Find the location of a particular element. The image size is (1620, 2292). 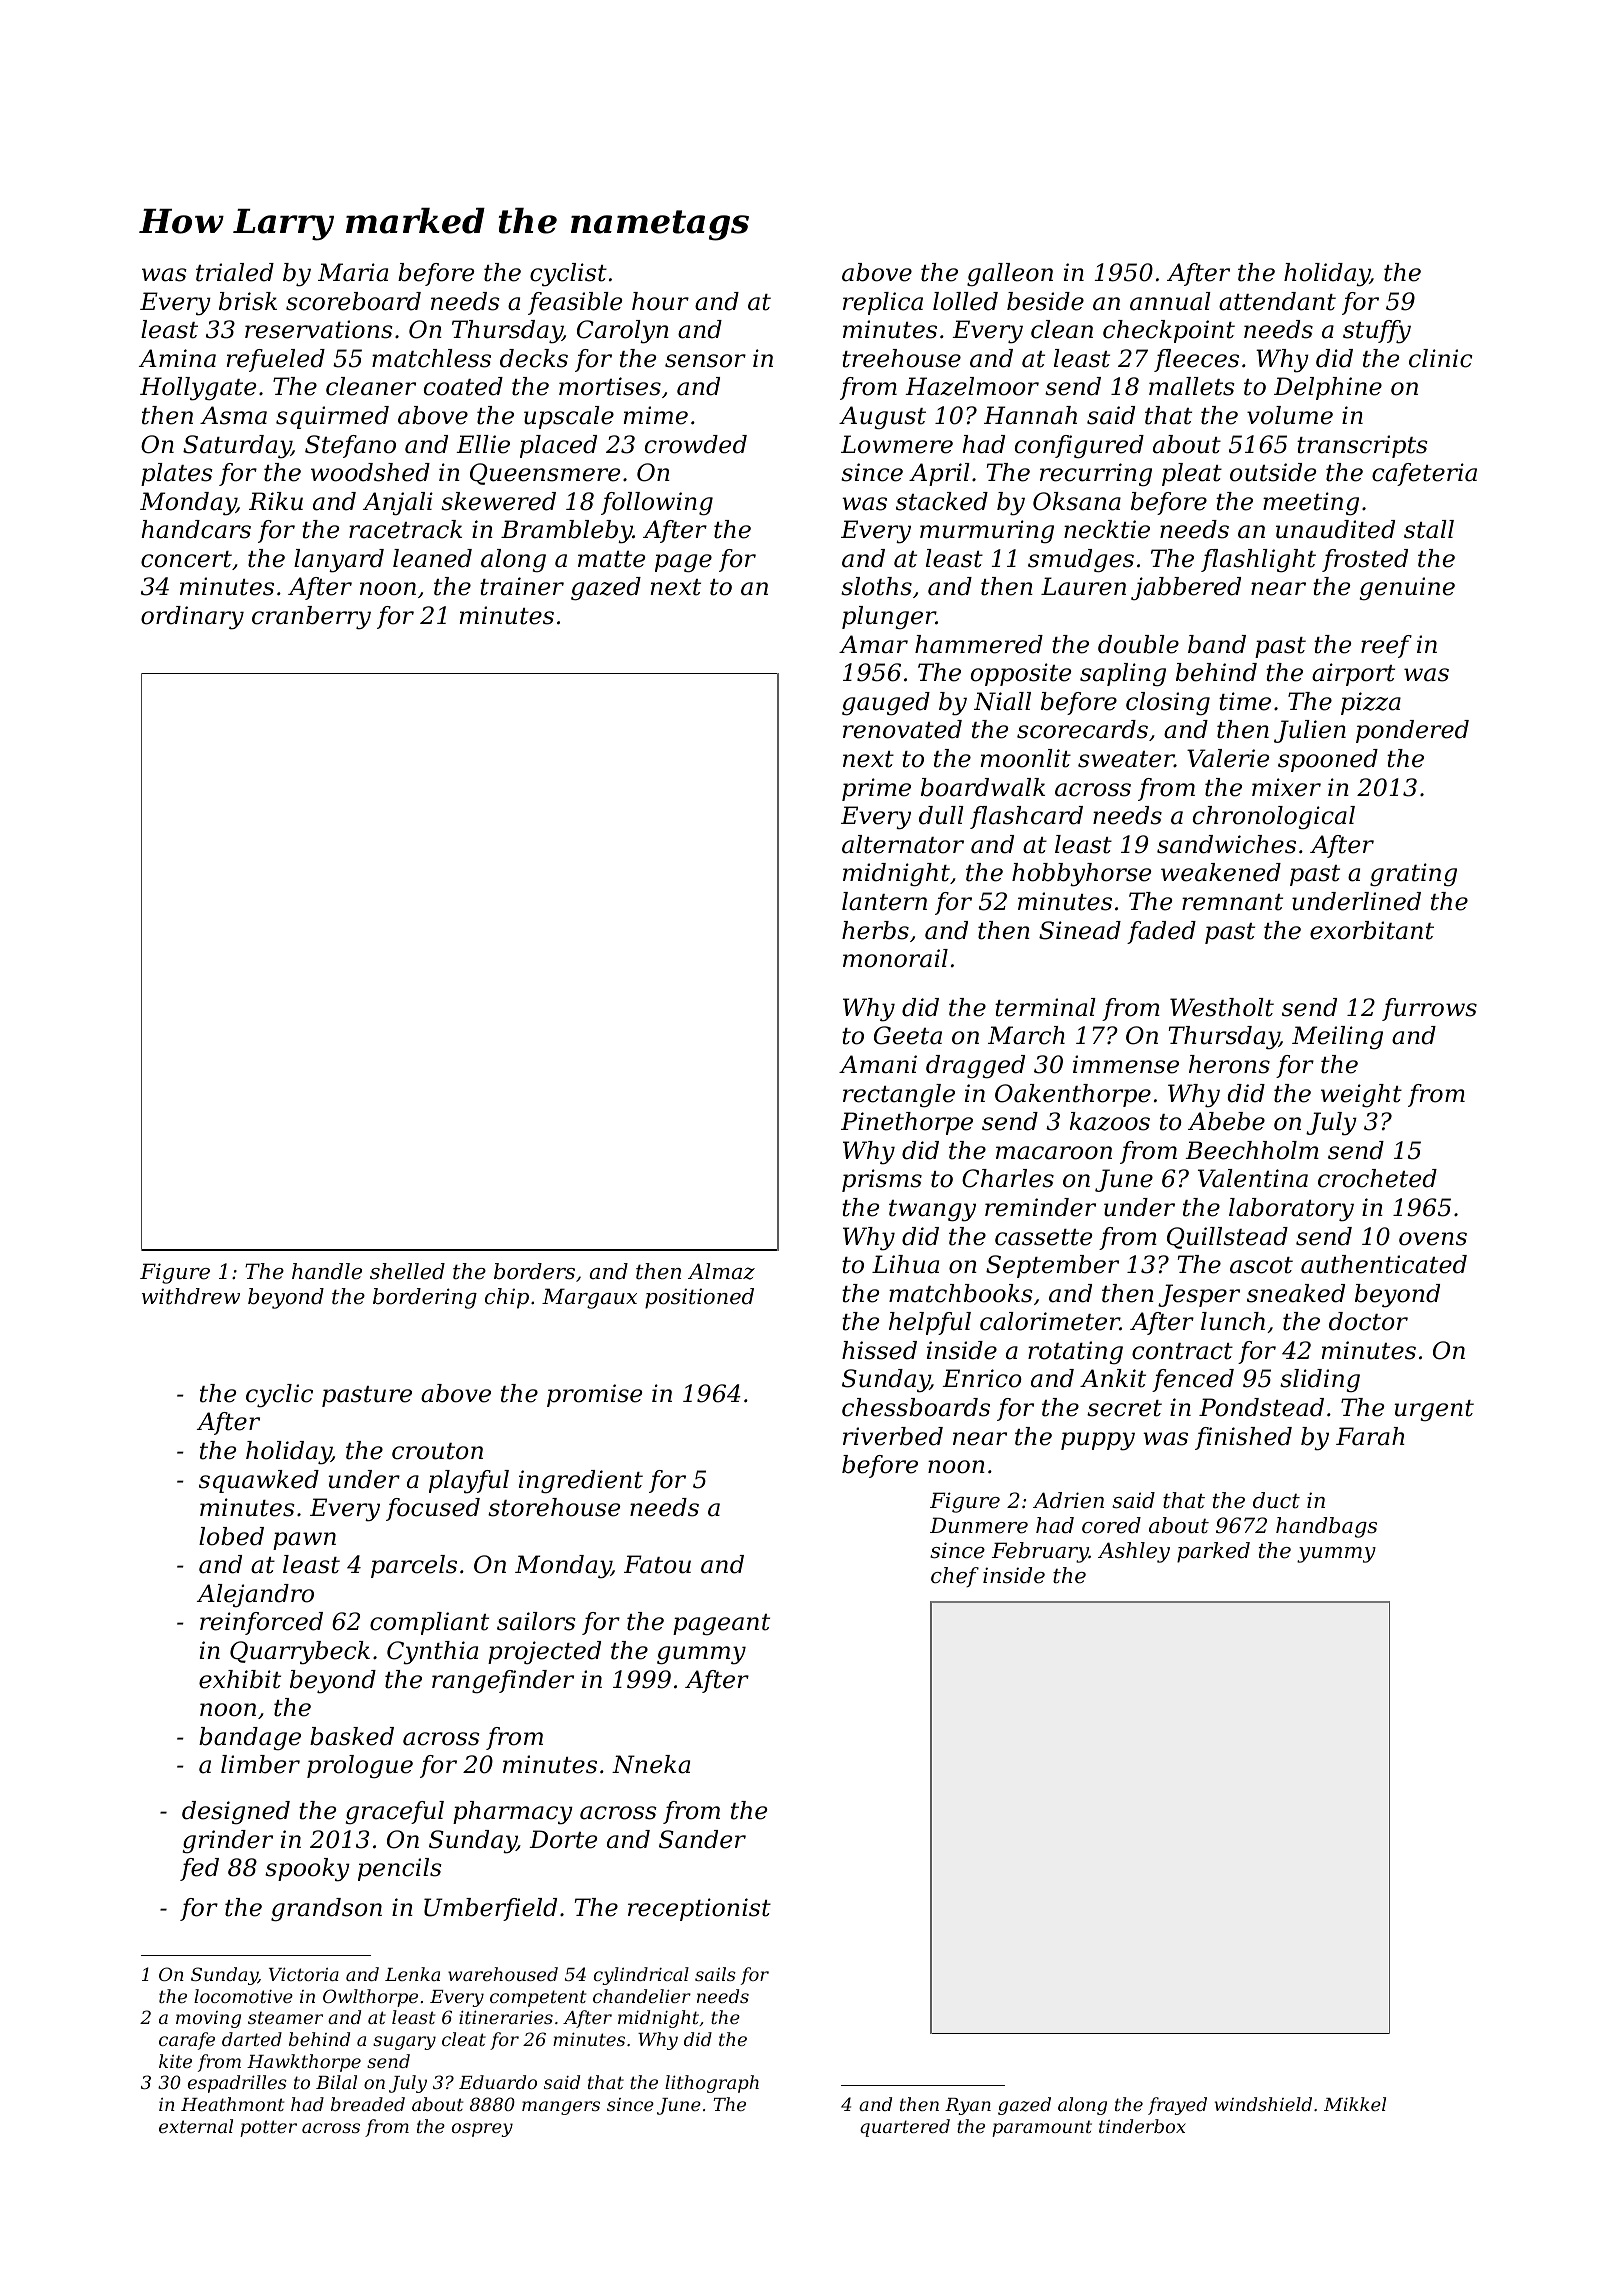

Almaz is located at coordinates (721, 1271).
